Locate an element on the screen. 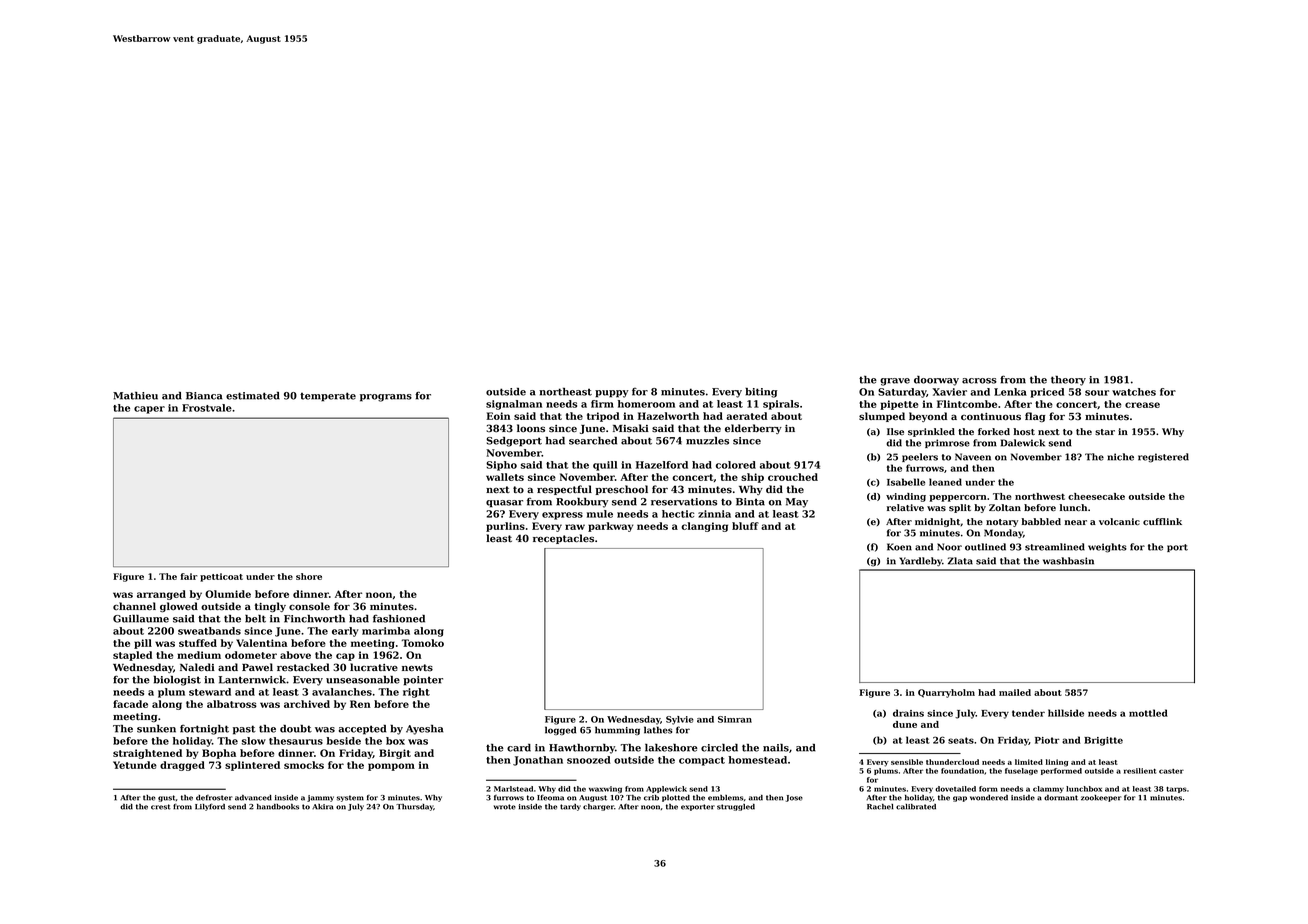 The width and height of the screenshot is (1308, 924). temperate is located at coordinates (328, 397).
